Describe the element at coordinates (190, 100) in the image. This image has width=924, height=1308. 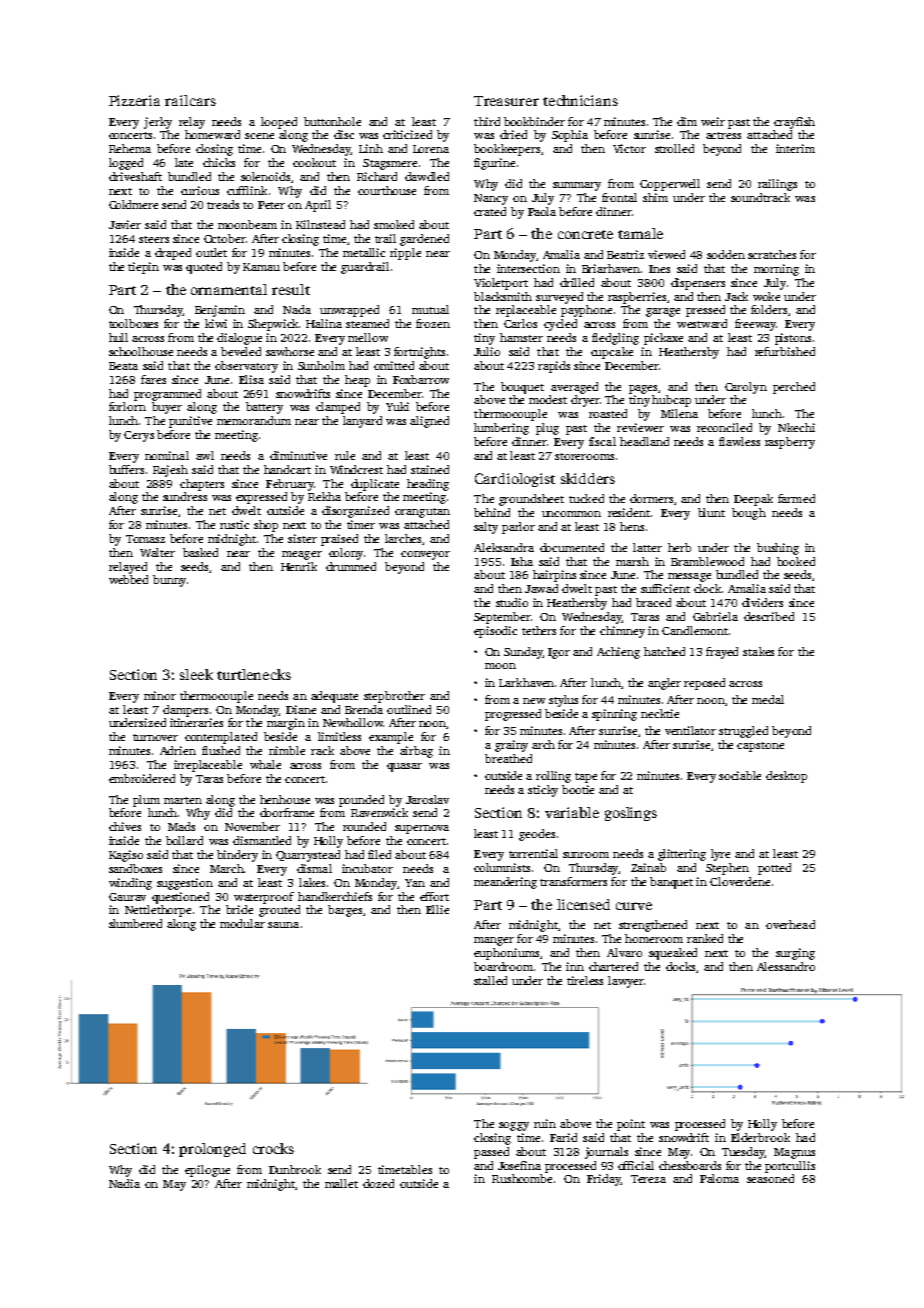
I see `railcars` at that location.
